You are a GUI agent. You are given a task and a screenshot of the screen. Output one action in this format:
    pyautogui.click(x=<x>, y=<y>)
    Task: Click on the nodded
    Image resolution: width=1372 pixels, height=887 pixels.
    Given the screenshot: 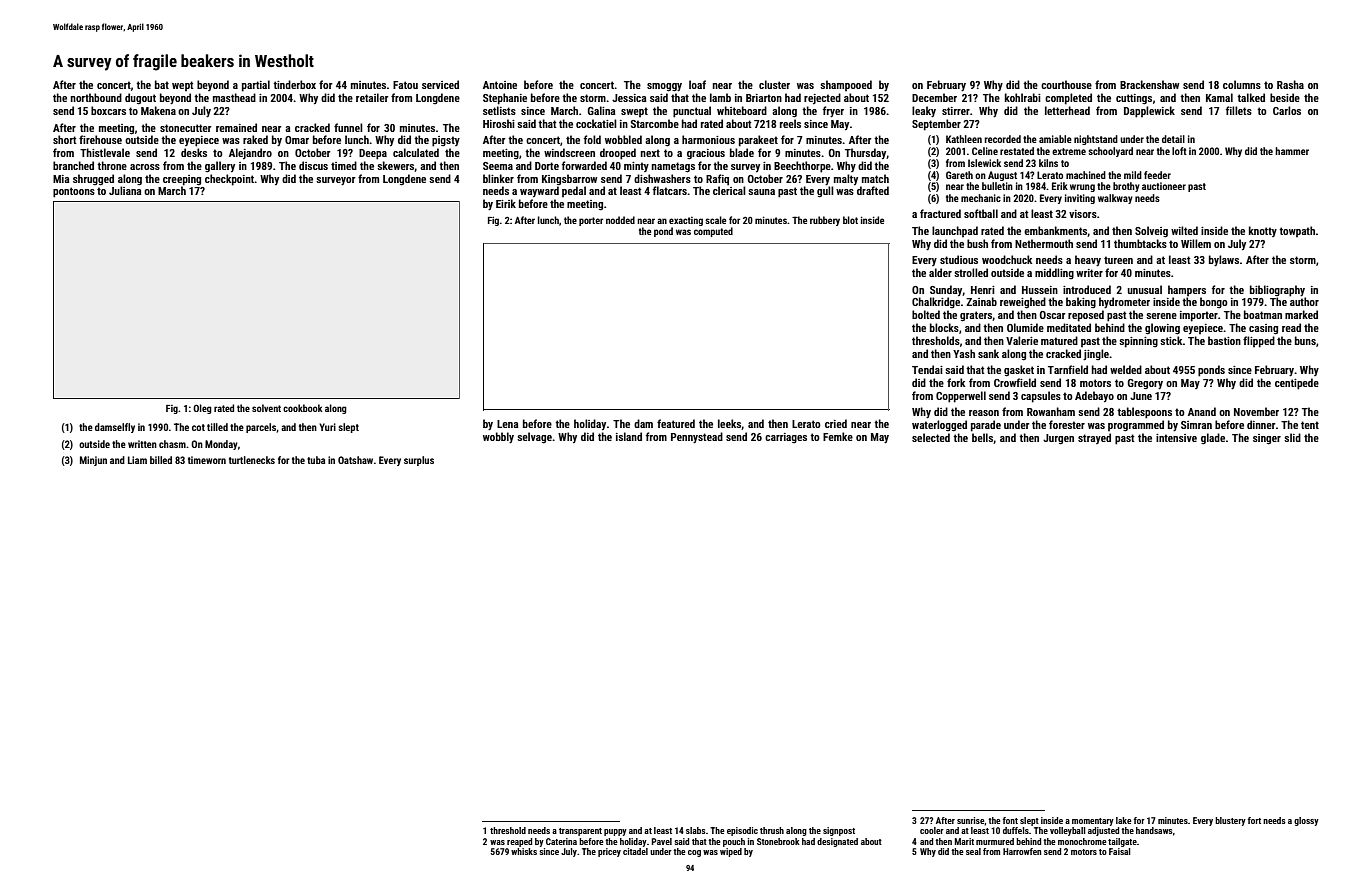 What is the action you would take?
    pyautogui.click(x=620, y=220)
